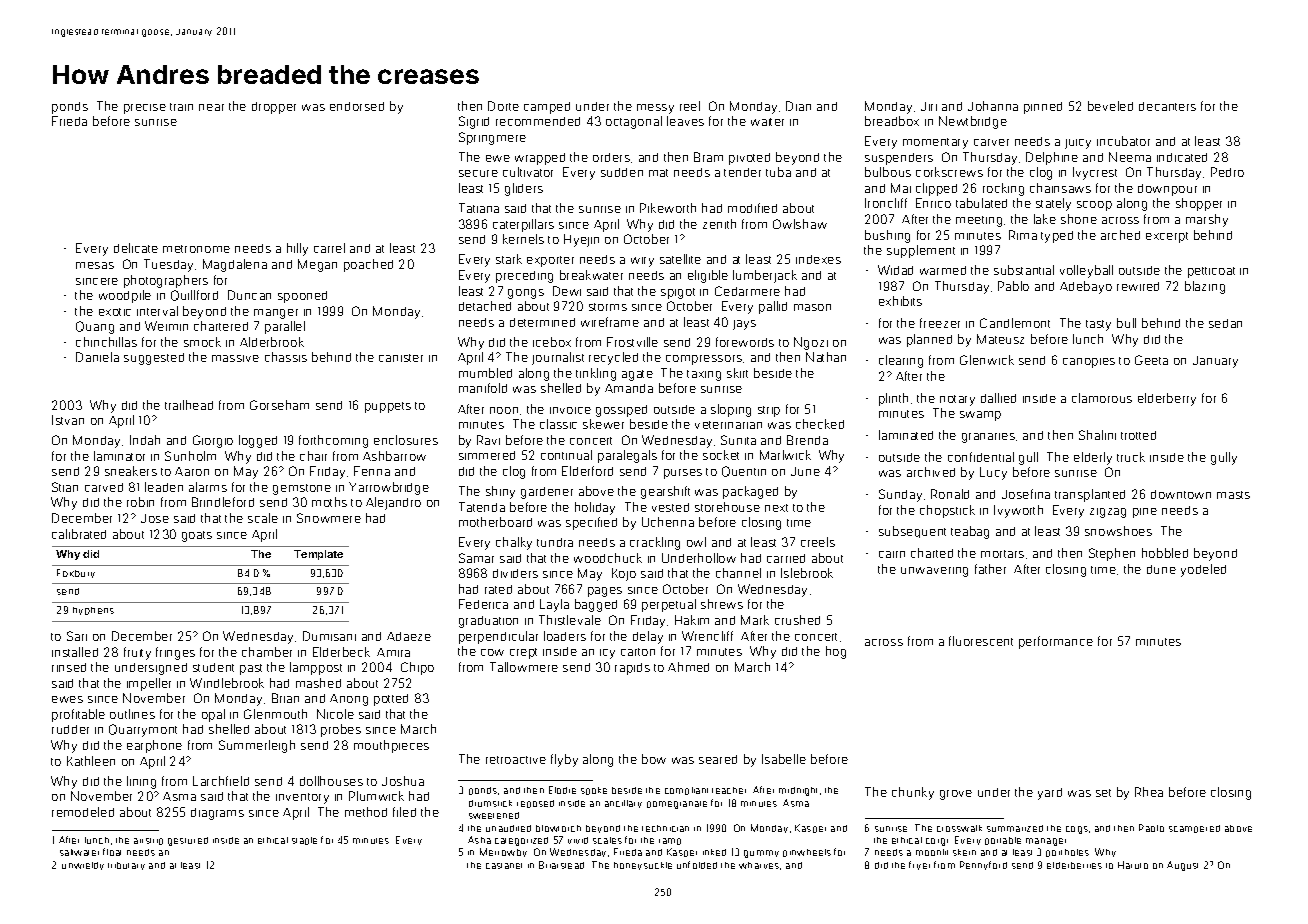  Describe the element at coordinates (547, 108) in the image. I see `camped` at that location.
